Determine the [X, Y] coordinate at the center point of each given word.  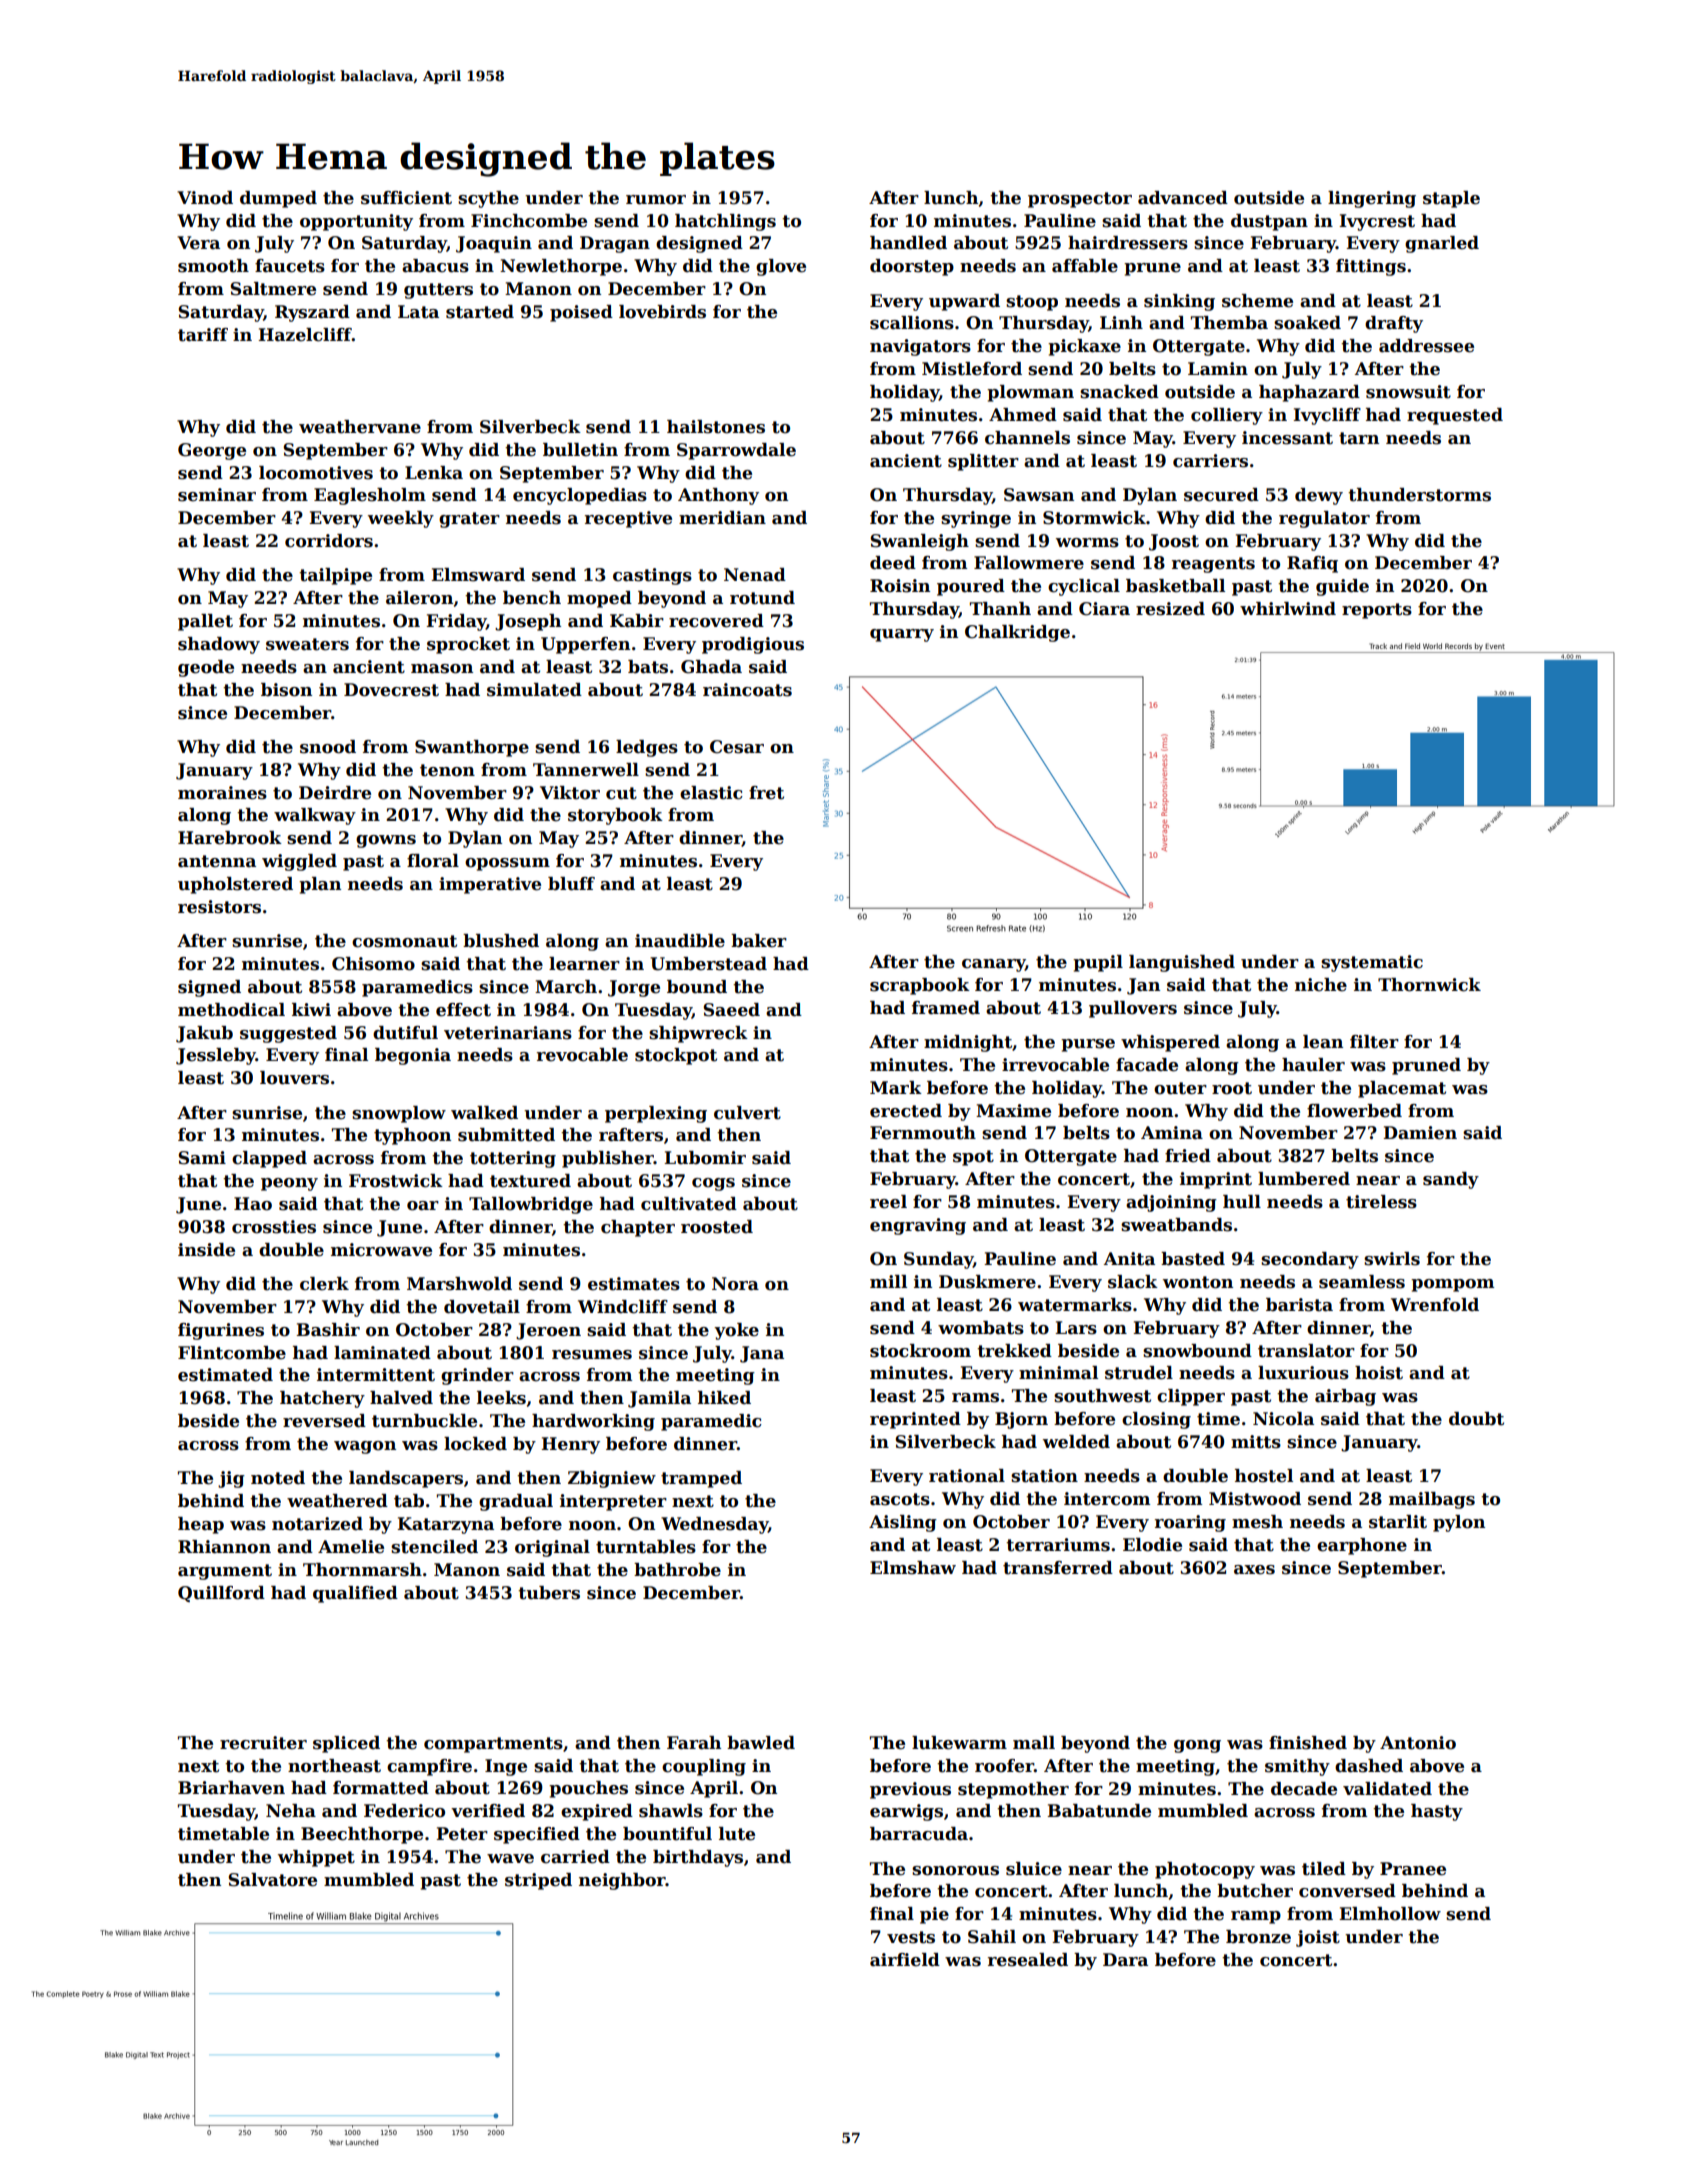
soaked [1307, 323]
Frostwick [396, 1181]
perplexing [656, 1114]
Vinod [205, 198]
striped [538, 1881]
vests [911, 1937]
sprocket [468, 645]
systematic [1372, 963]
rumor [656, 200]
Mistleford [972, 369]
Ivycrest [1377, 222]
